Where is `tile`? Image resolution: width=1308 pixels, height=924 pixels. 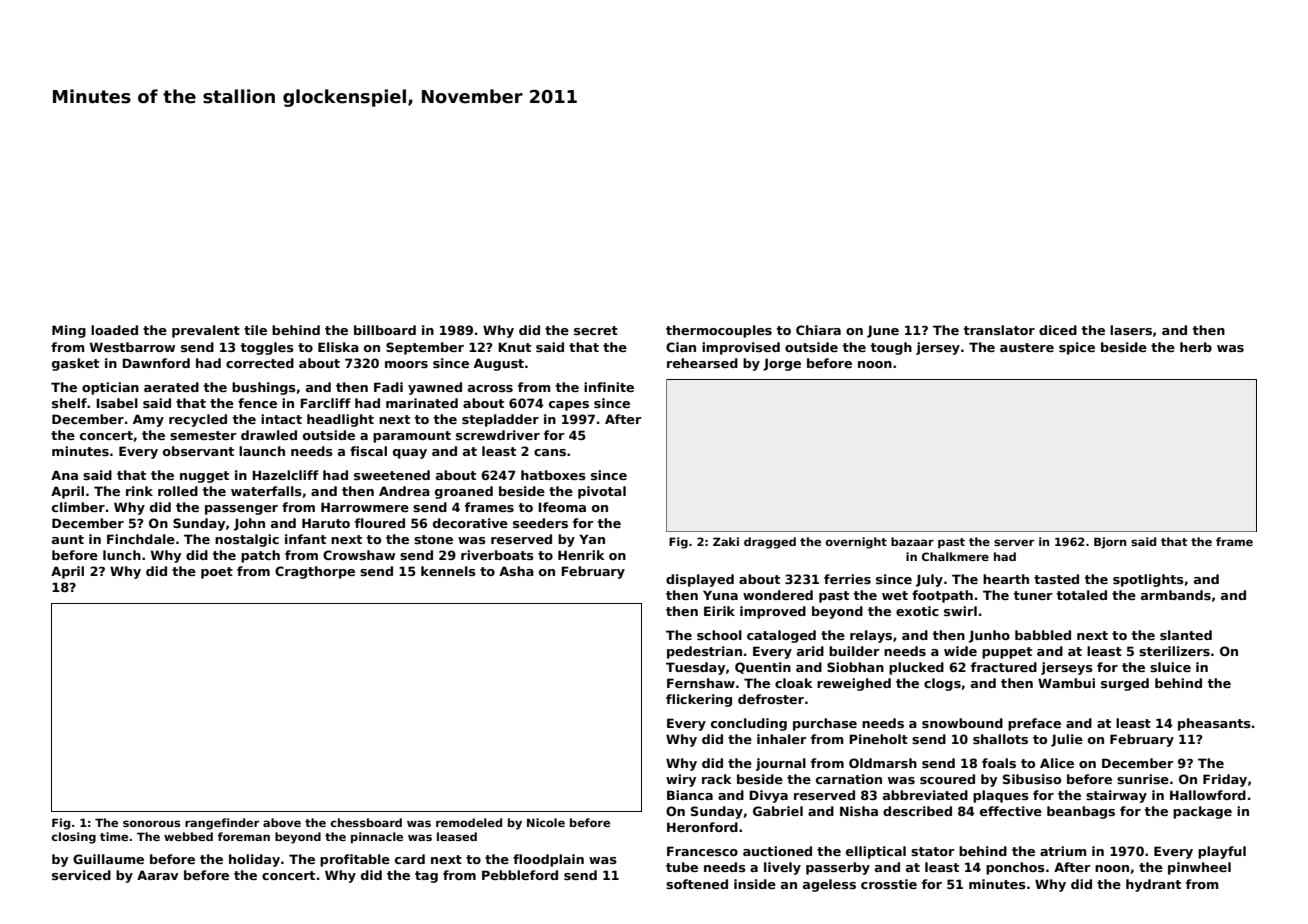 tile is located at coordinates (255, 330).
